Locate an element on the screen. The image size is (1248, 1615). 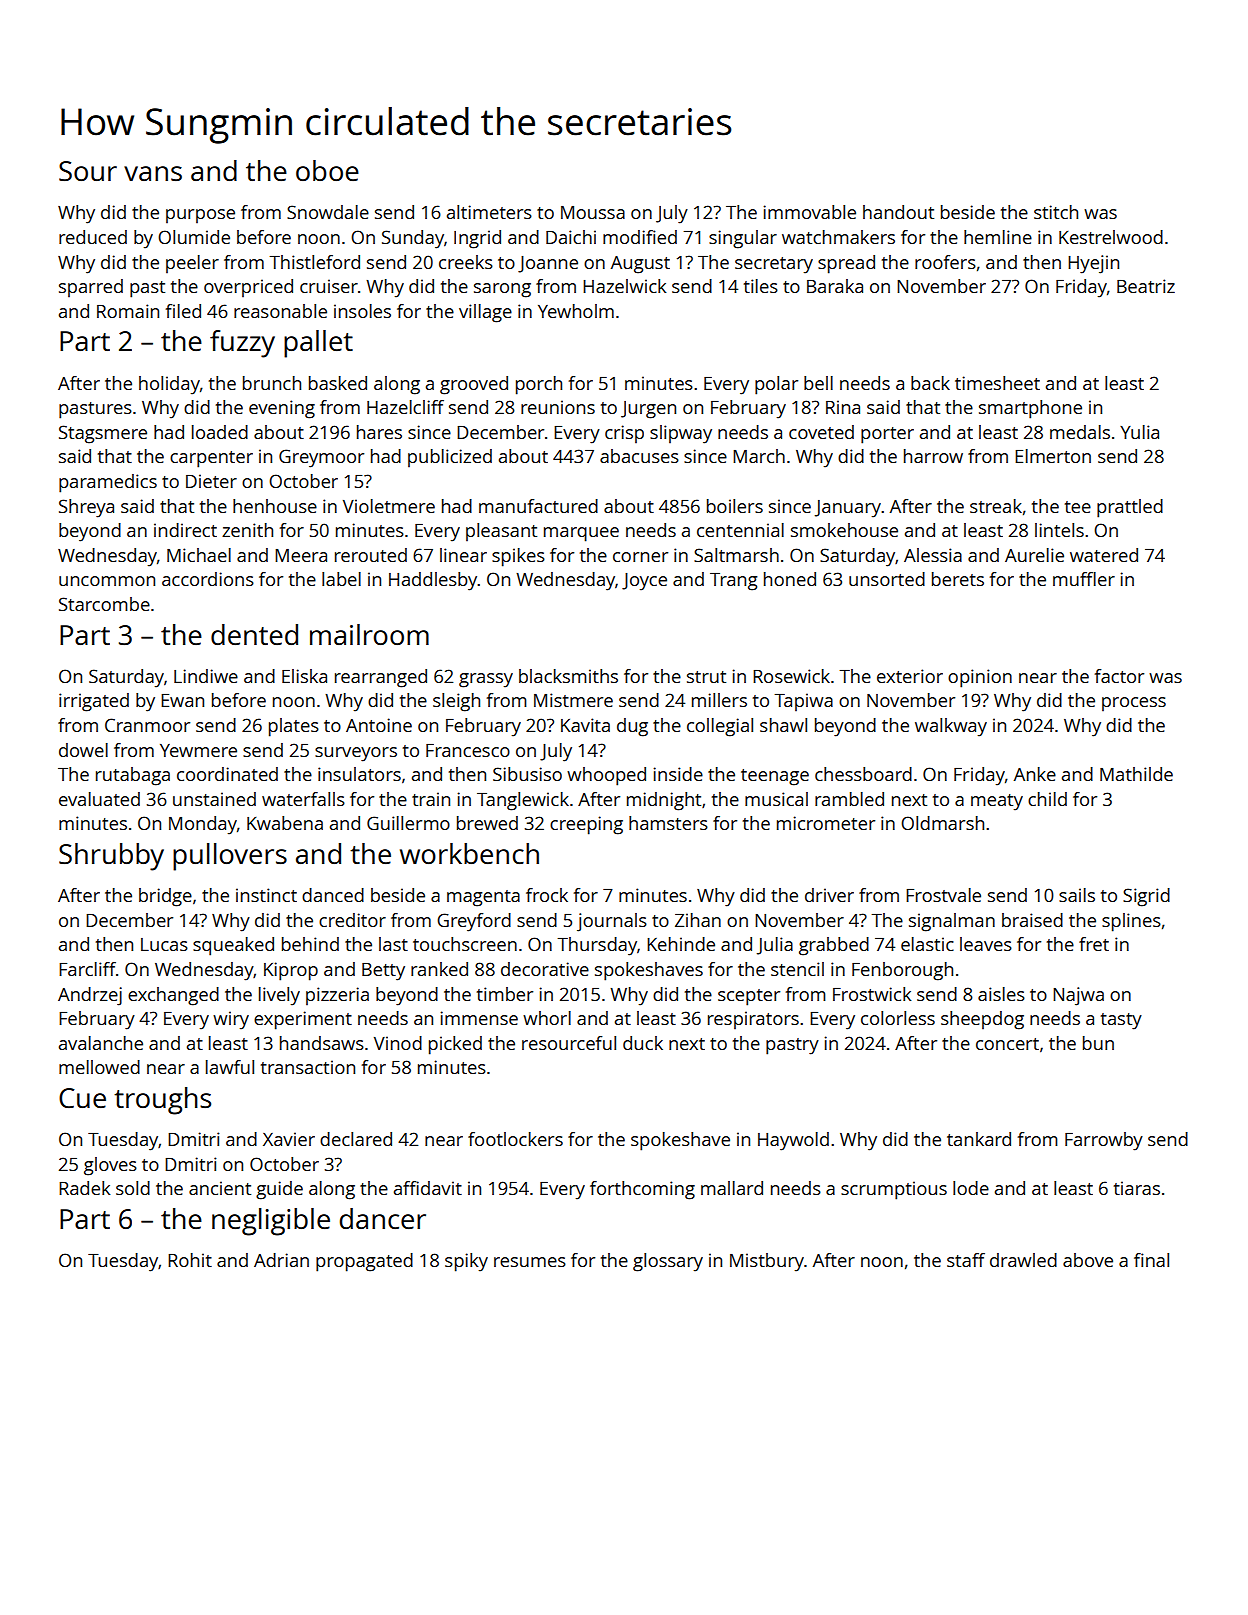
waterfalls is located at coordinates (303, 799).
